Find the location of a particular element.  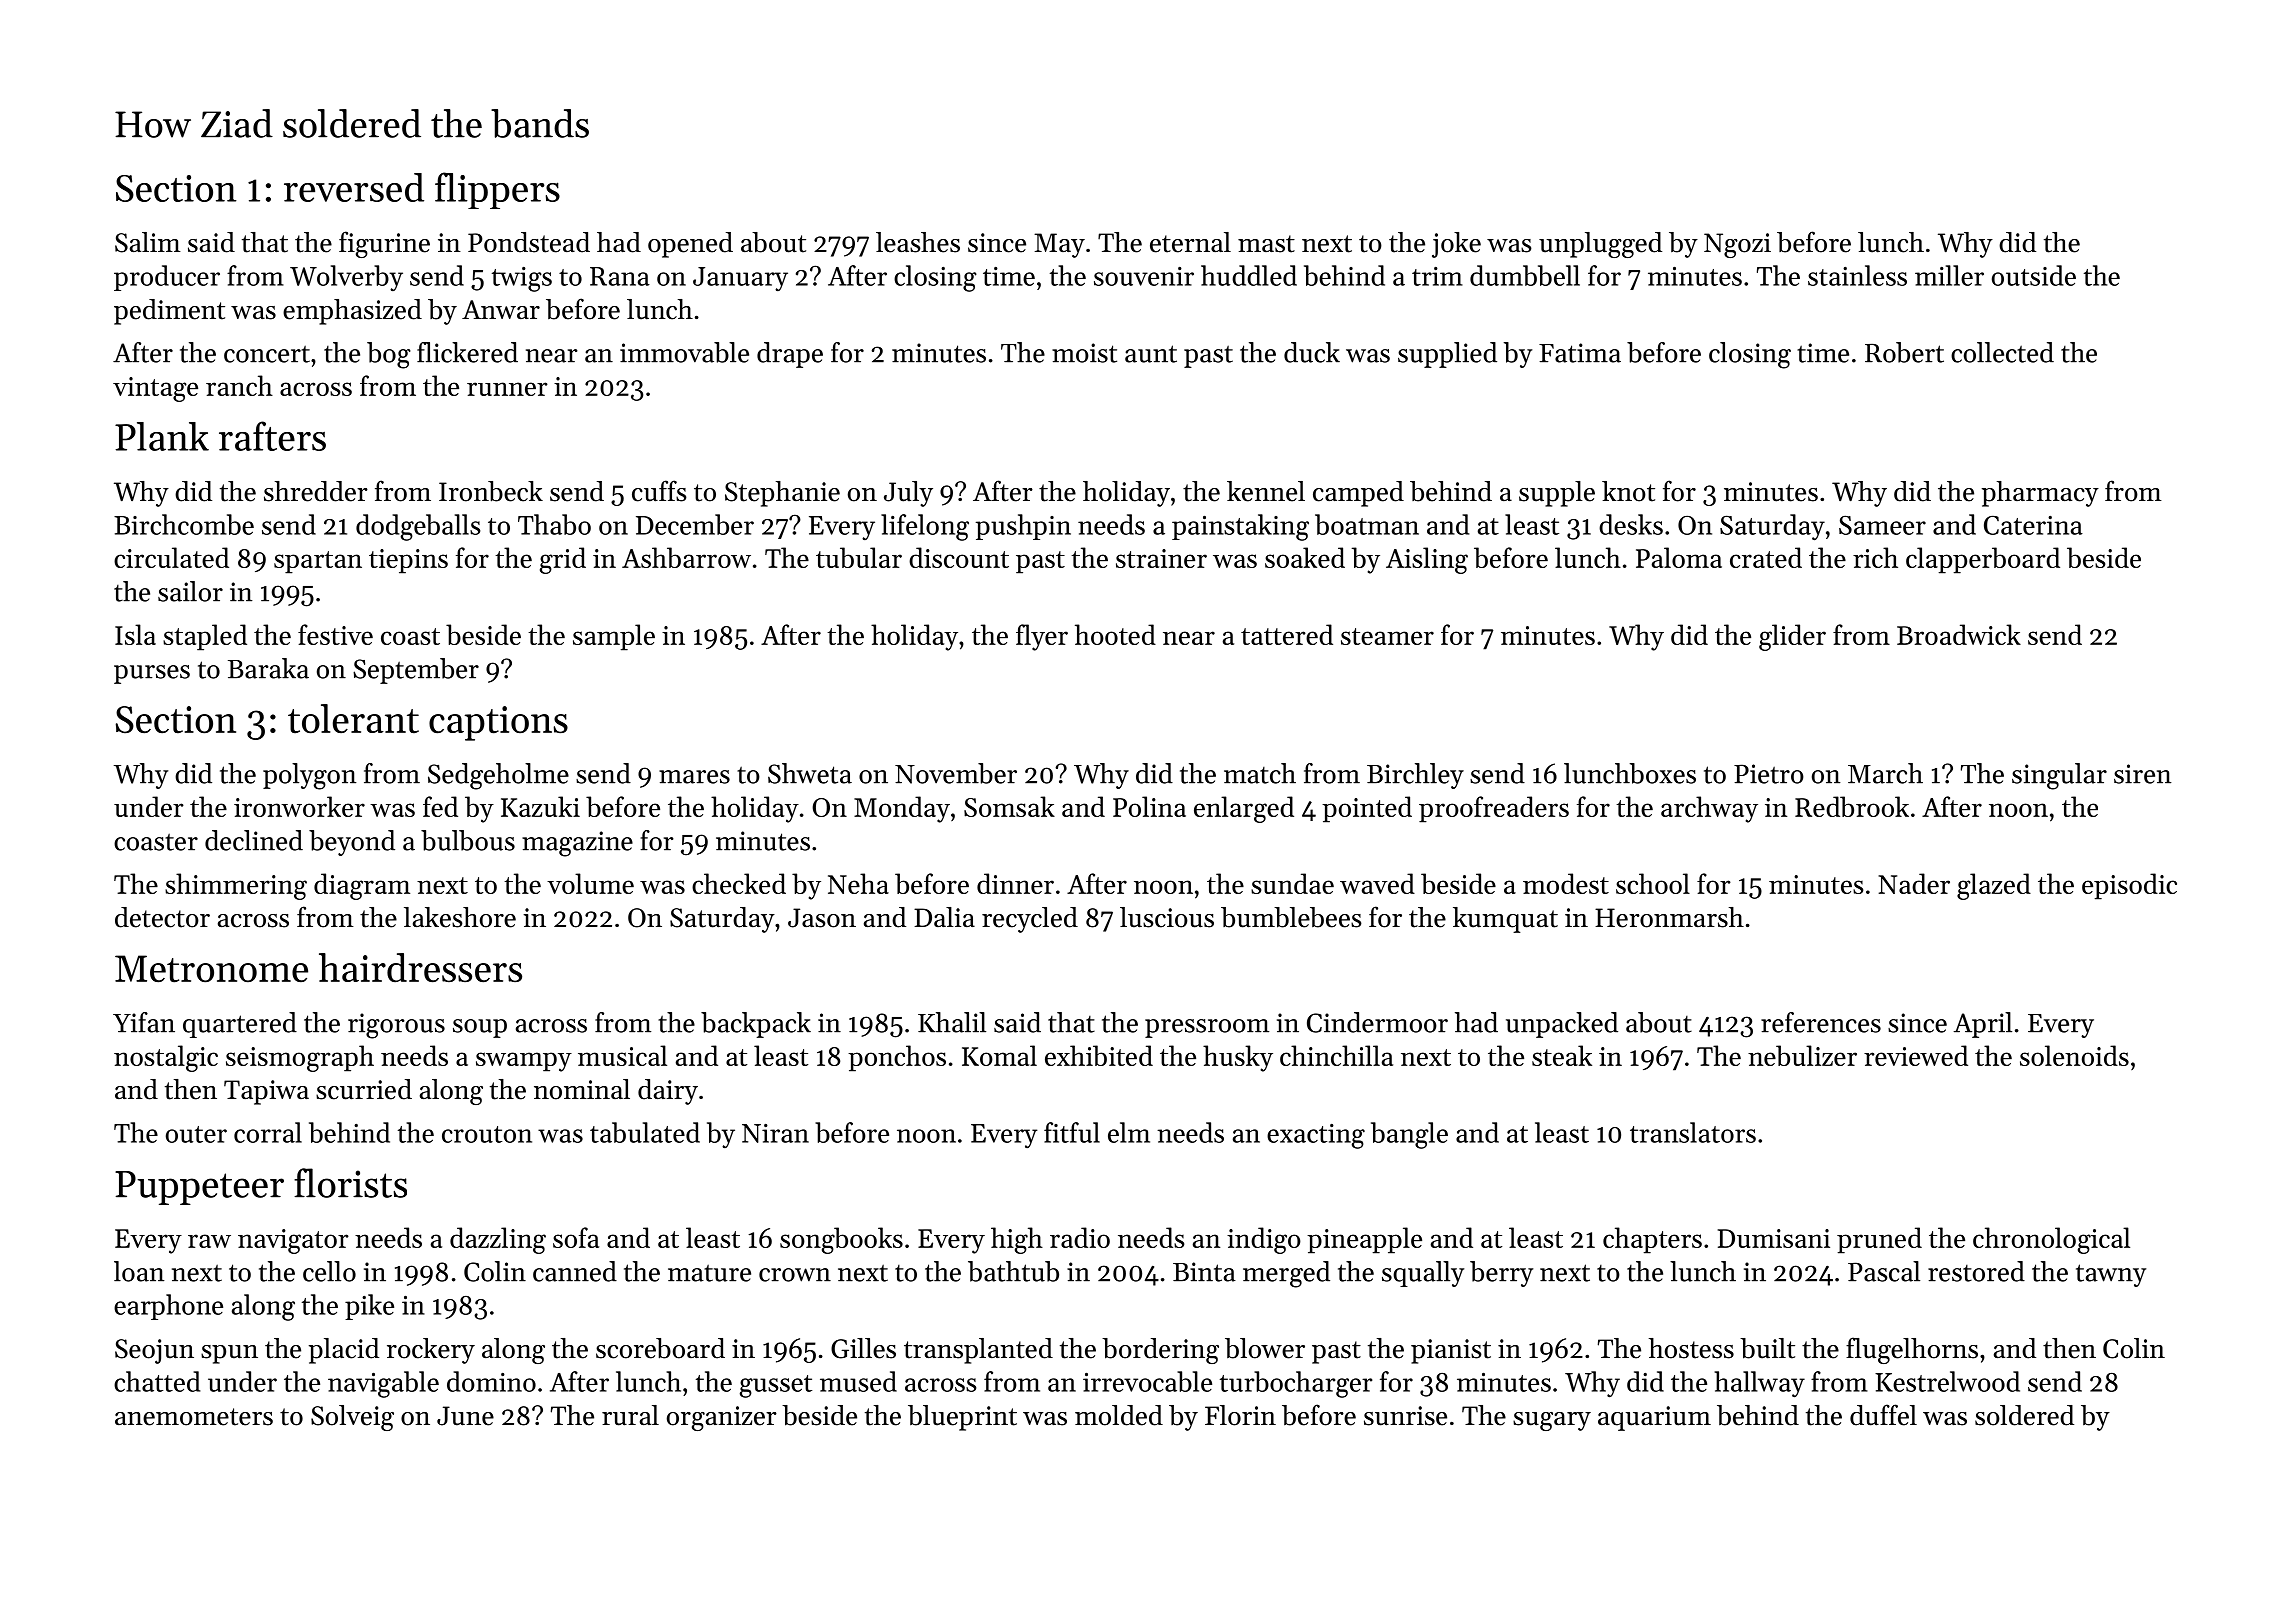

match is located at coordinates (1260, 773).
